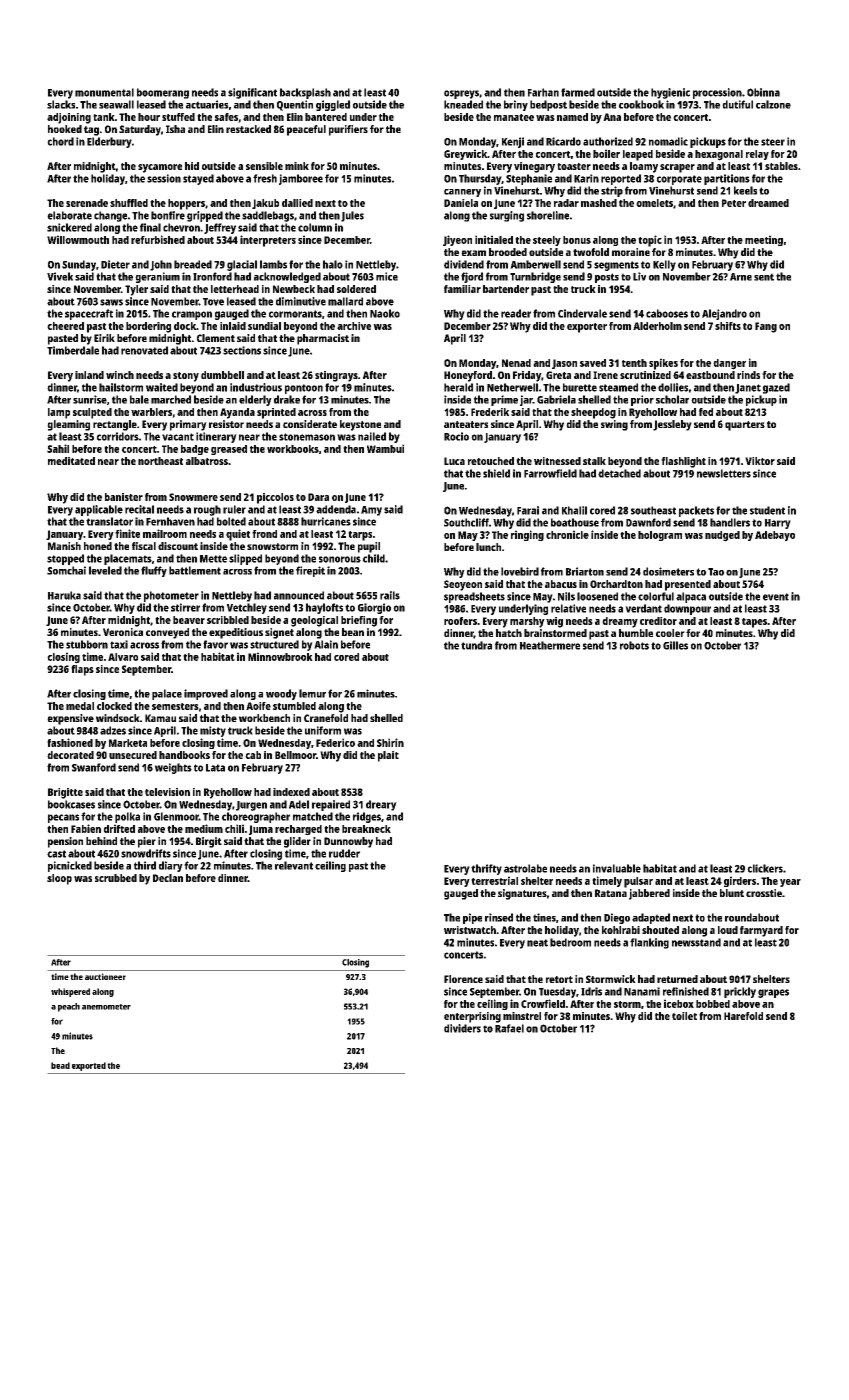  What do you see at coordinates (765, 868) in the document?
I see `clickers` at bounding box center [765, 868].
